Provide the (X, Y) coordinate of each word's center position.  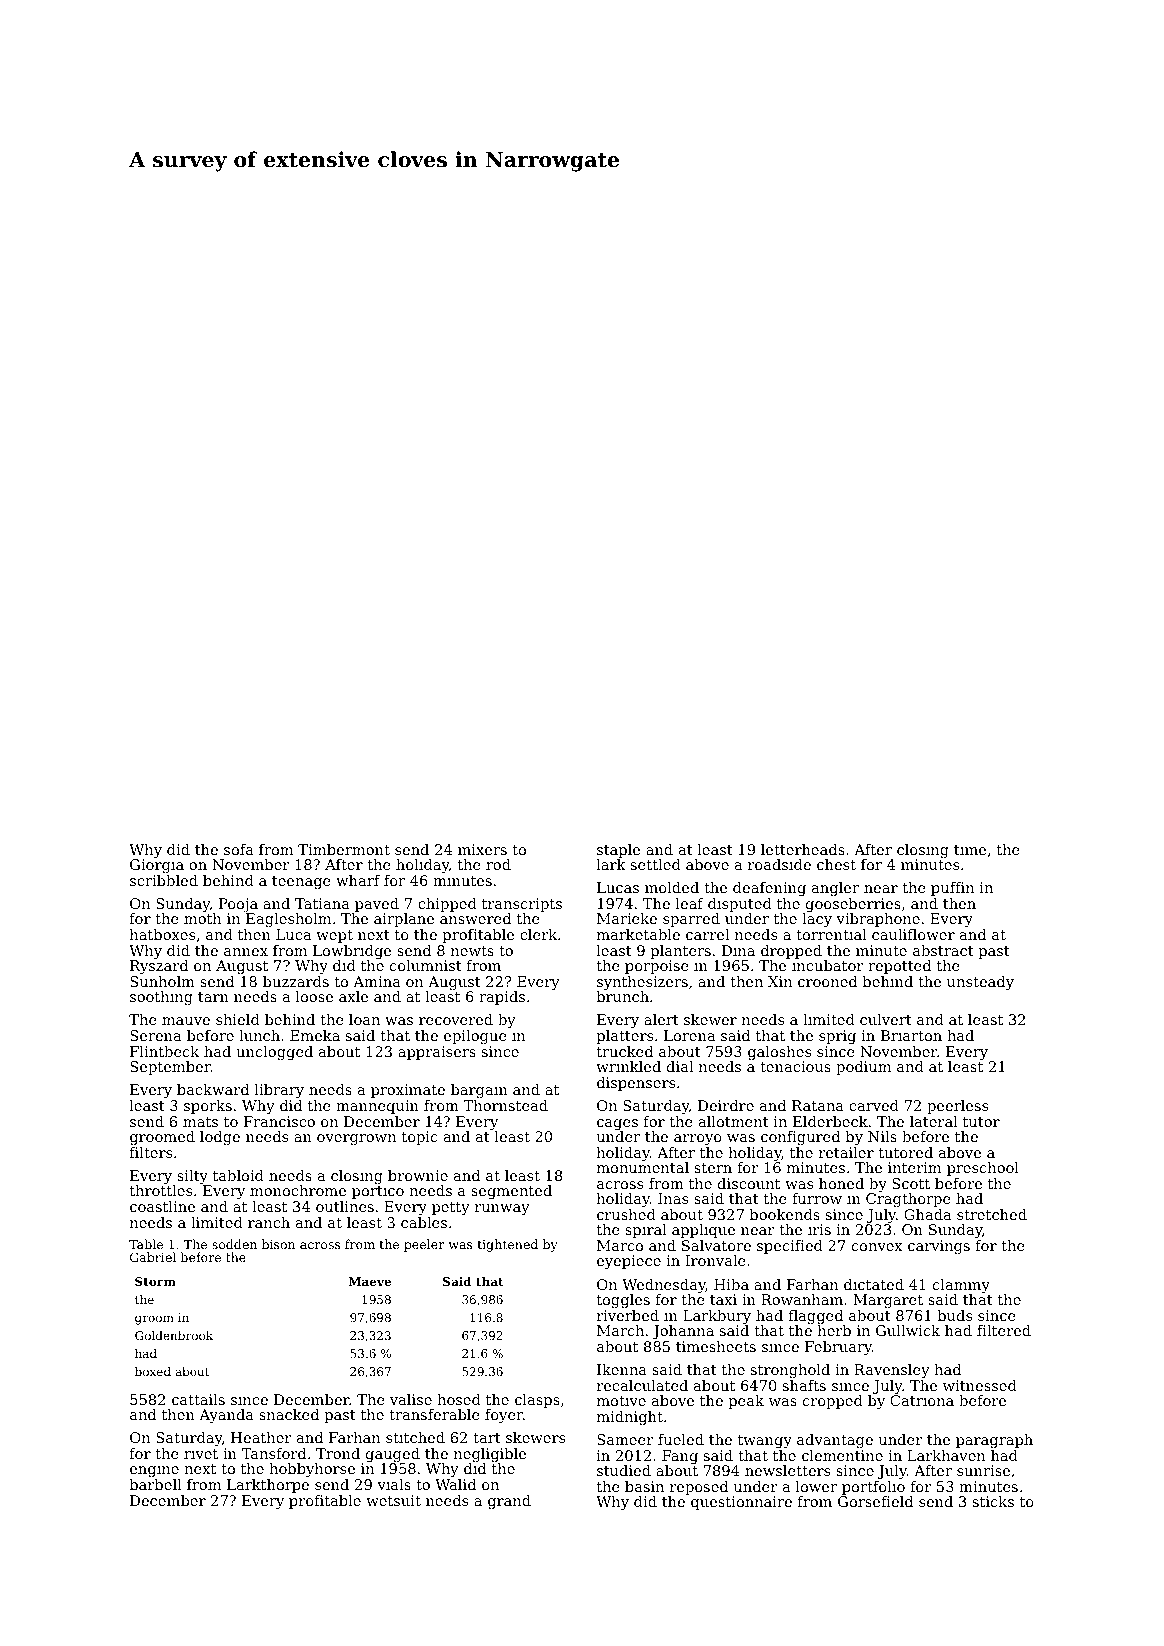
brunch (622, 996)
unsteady (980, 983)
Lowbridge (352, 952)
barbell (155, 1484)
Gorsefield (875, 1501)
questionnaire (741, 1503)
